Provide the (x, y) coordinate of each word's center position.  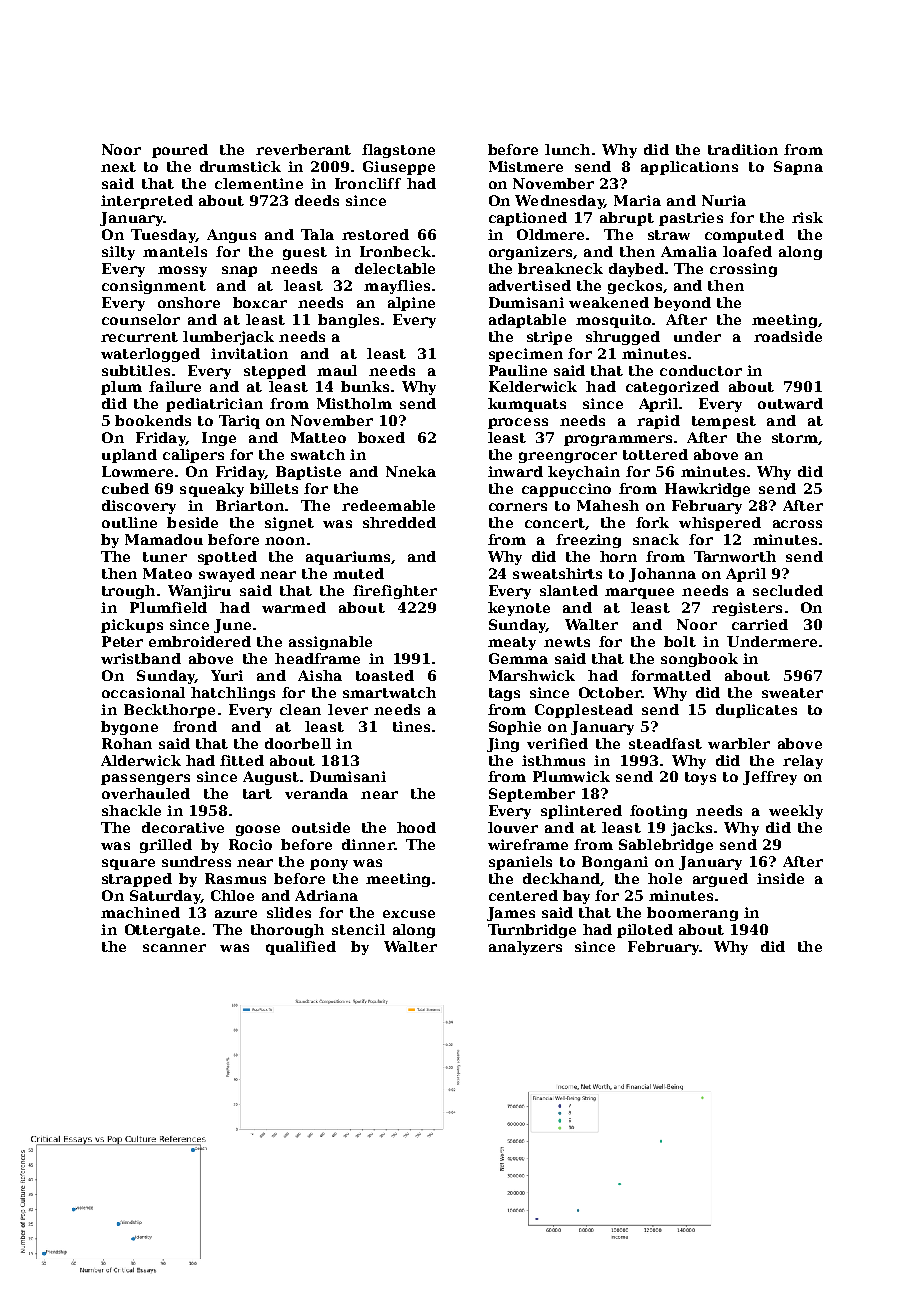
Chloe (232, 895)
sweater (792, 693)
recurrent (139, 337)
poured (180, 151)
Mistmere (526, 166)
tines (411, 726)
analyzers (525, 948)
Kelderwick (533, 386)
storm (795, 438)
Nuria (724, 200)
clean (300, 709)
